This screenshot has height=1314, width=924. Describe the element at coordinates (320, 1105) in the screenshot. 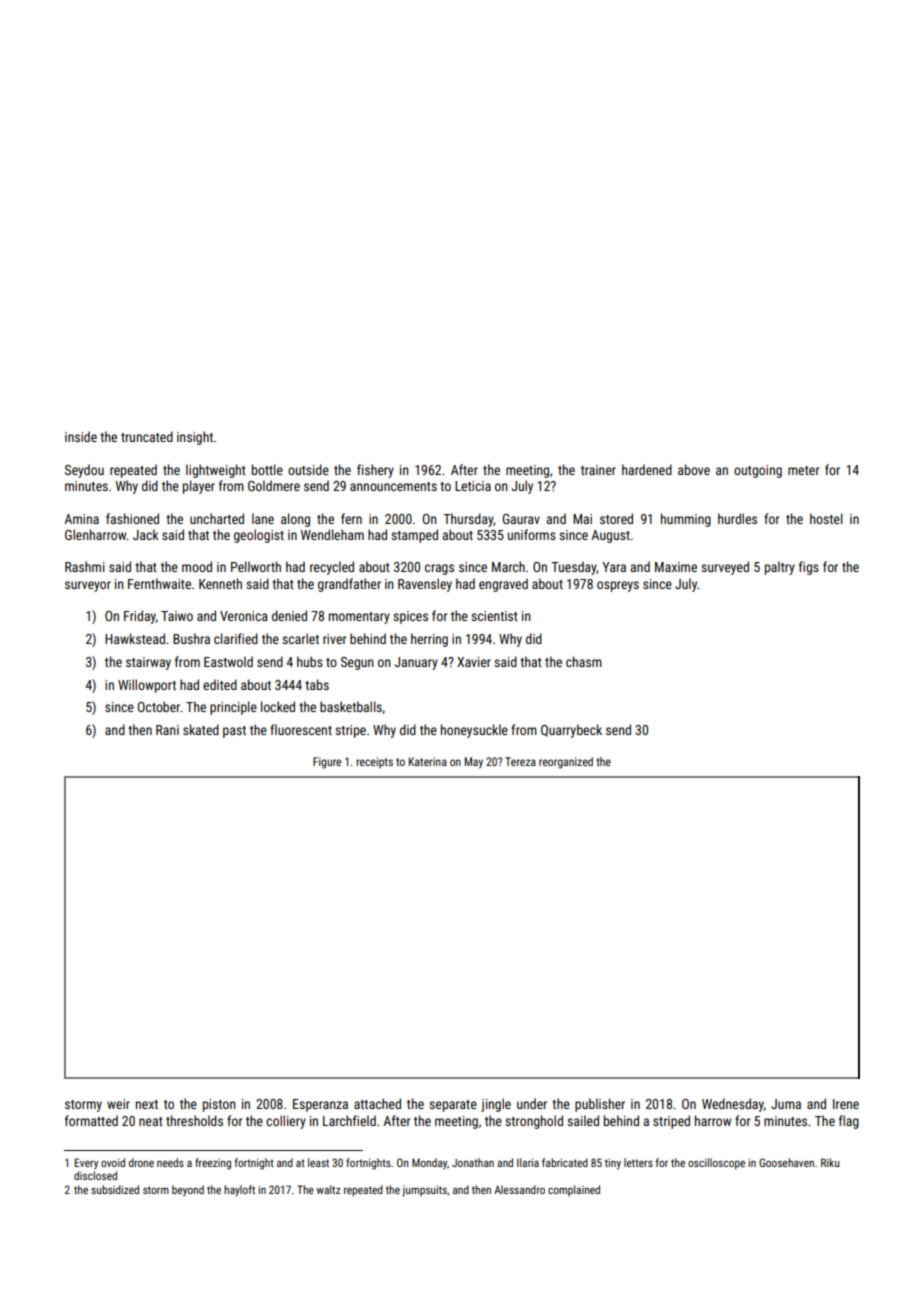

I see `Esperanza` at that location.
